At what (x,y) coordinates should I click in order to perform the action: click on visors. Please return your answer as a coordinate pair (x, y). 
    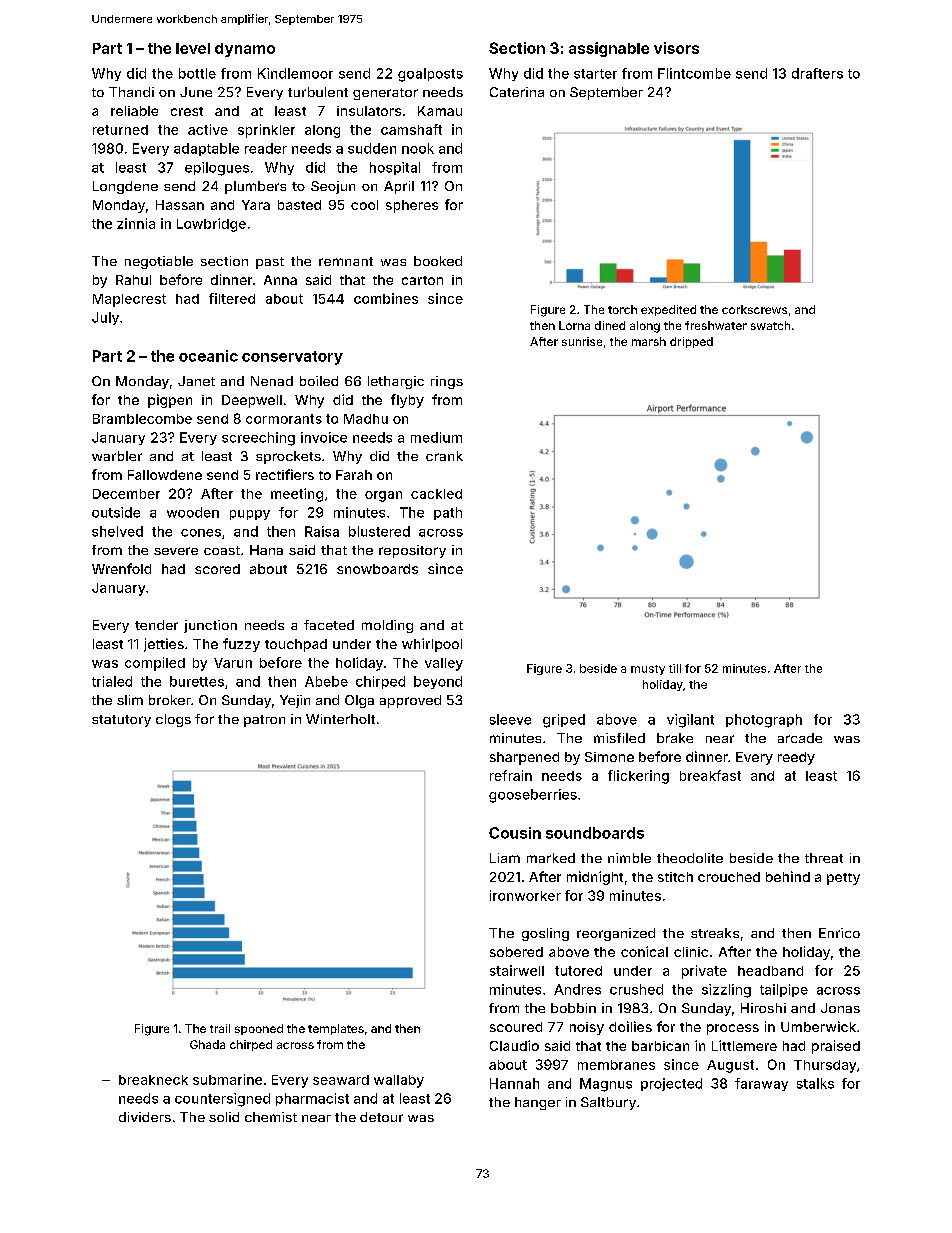
    Looking at the image, I should click on (676, 48).
